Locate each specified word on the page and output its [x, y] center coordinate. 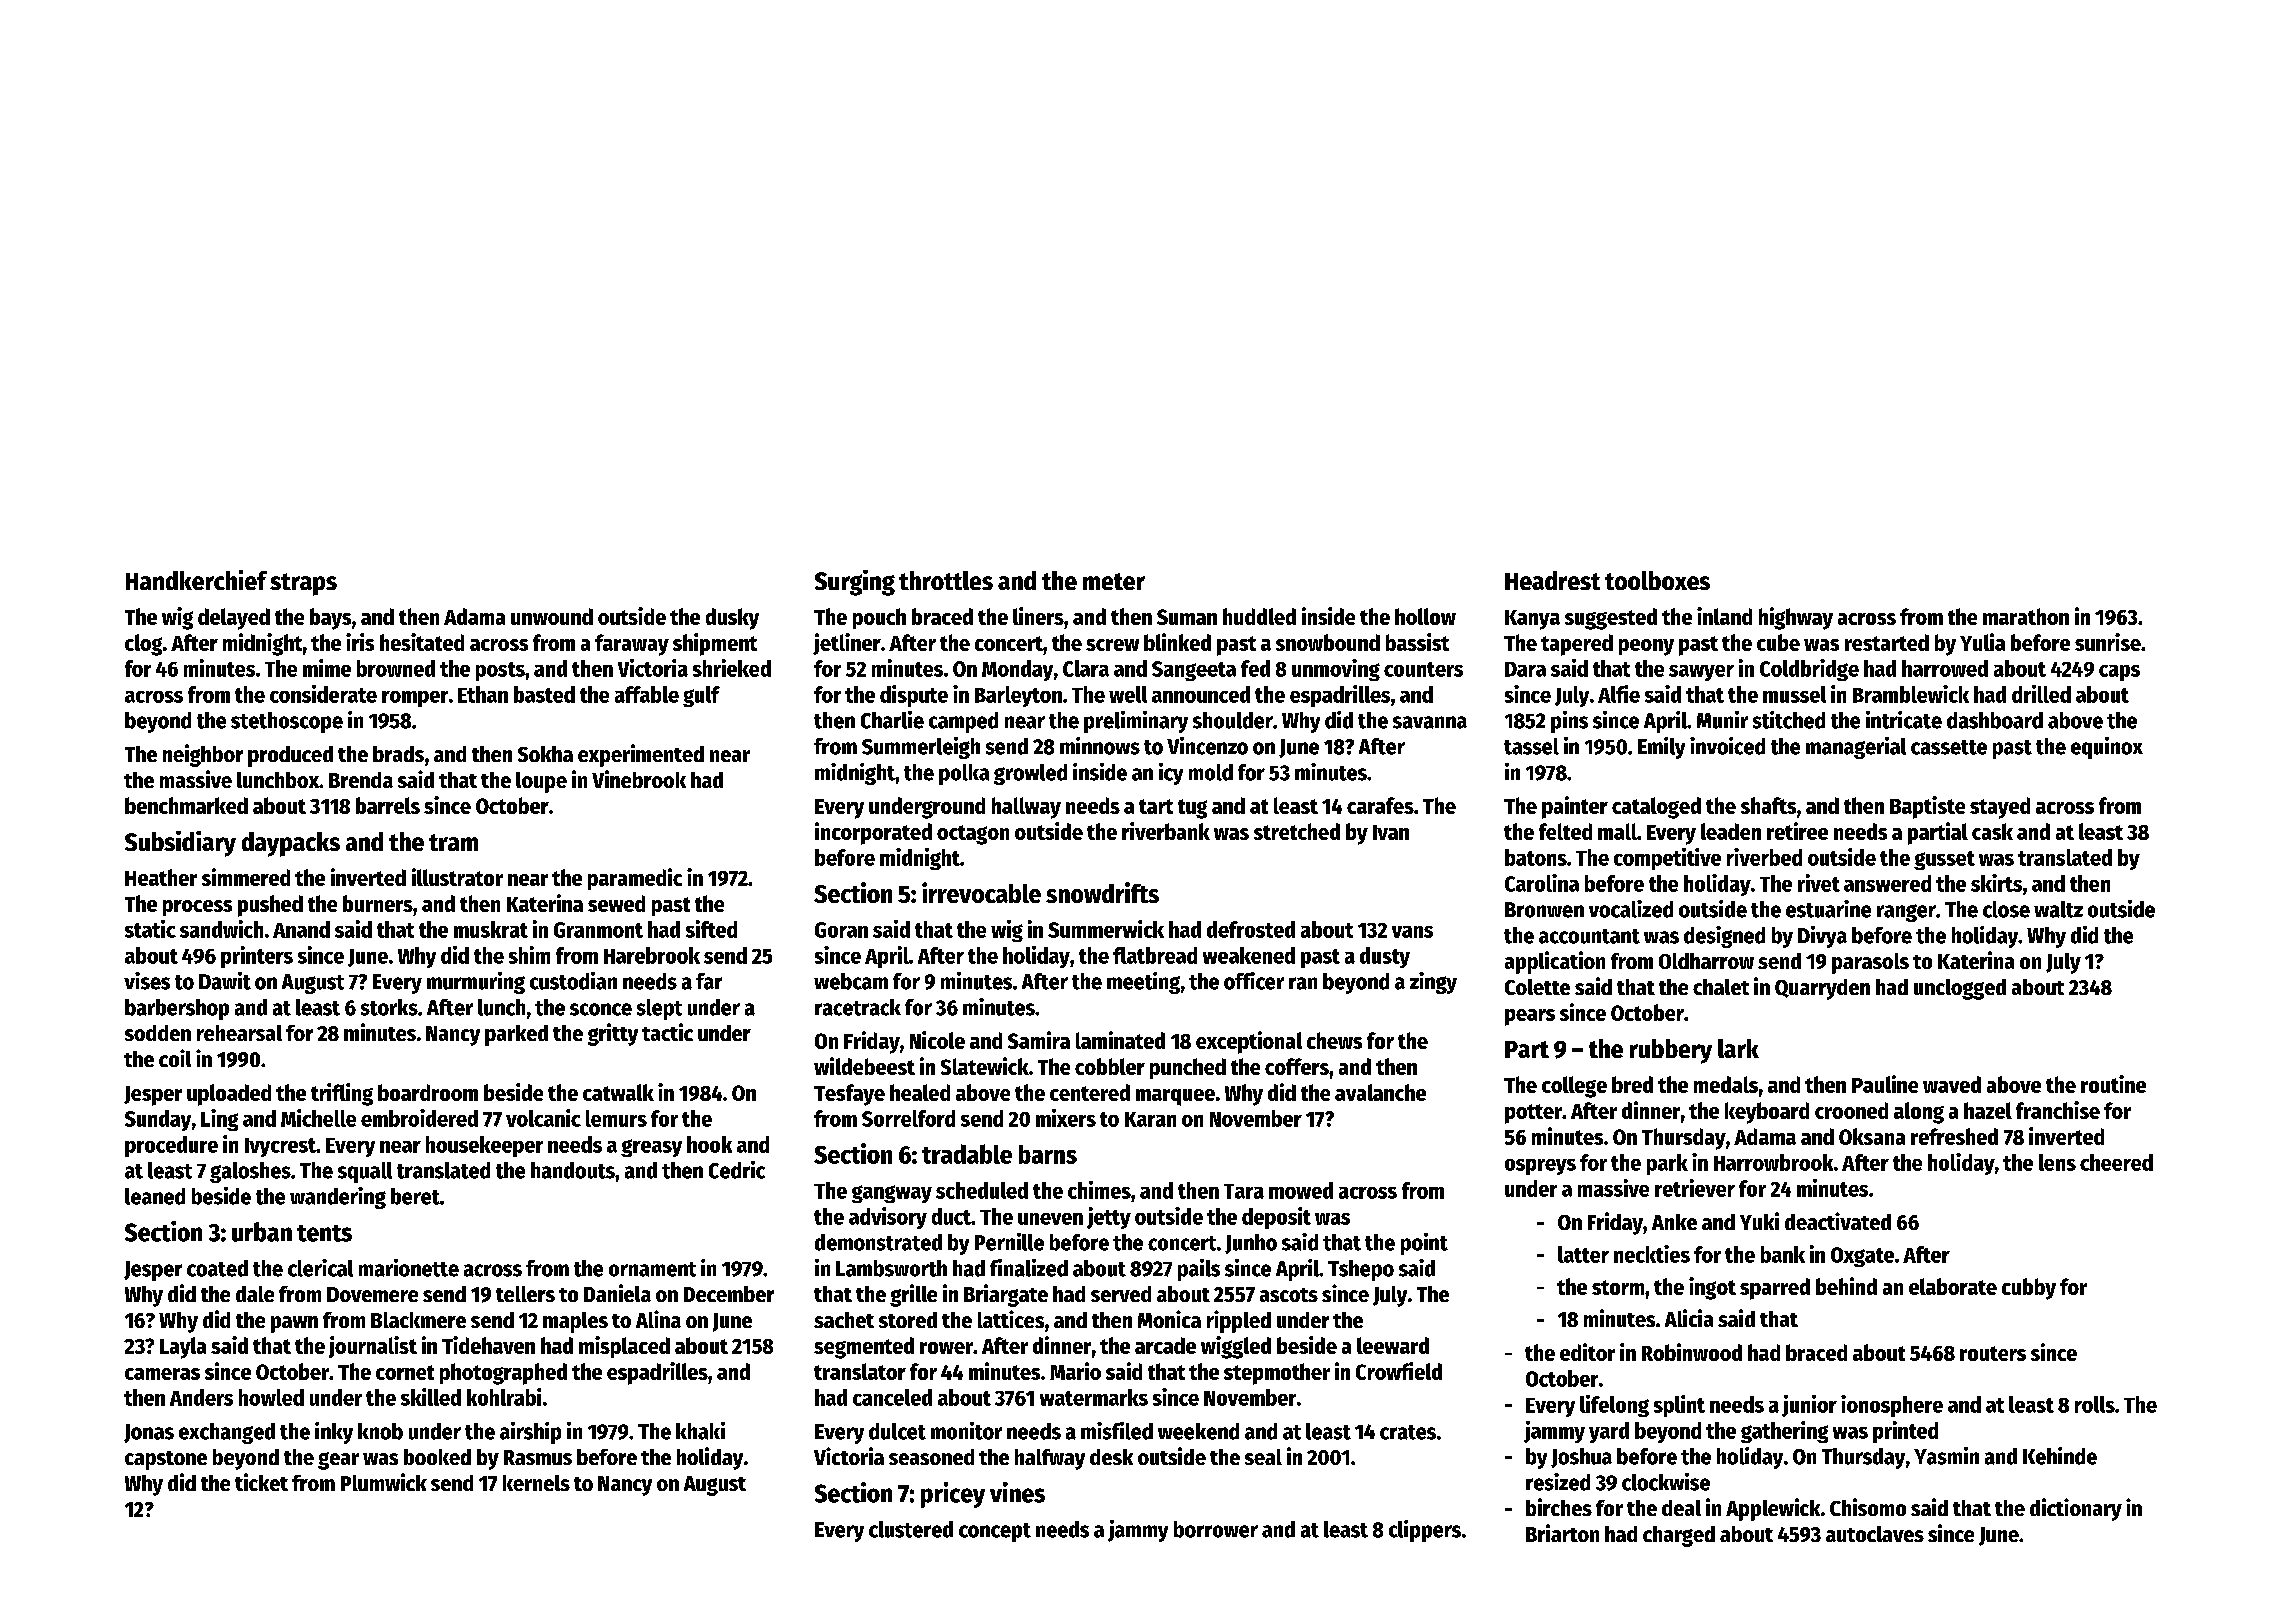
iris [360, 642]
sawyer [1701, 673]
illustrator [457, 877]
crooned [1851, 1110]
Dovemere [372, 1294]
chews [1334, 1040]
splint [1679, 1406]
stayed [2000, 808]
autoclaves [1875, 1534]
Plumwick [384, 1482]
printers [257, 957]
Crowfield [1399, 1371]
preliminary [1136, 722]
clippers [1425, 1531]
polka [964, 774]
